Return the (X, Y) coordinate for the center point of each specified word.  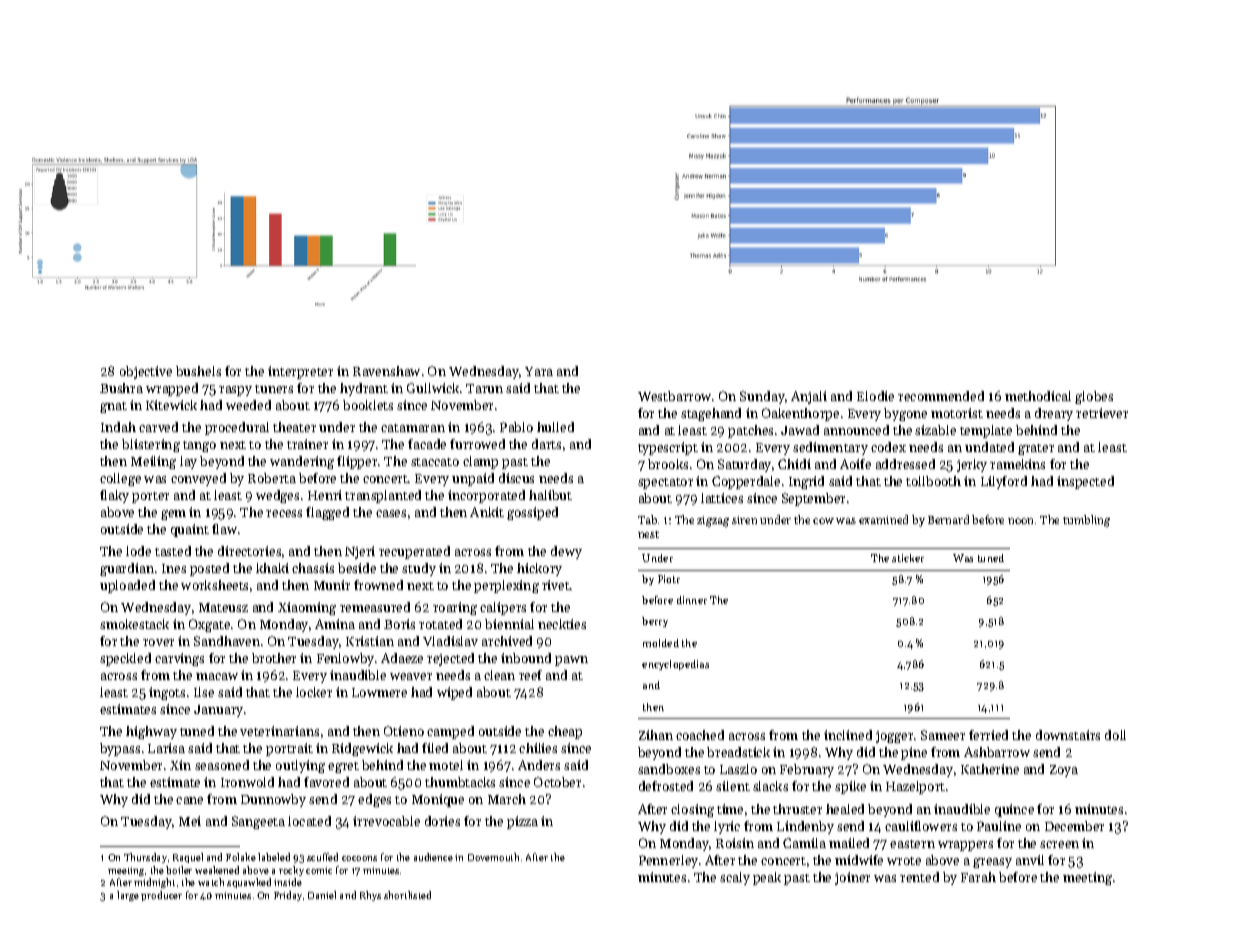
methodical (1038, 396)
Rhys (370, 896)
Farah (978, 877)
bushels (198, 371)
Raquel (188, 858)
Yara (539, 371)
